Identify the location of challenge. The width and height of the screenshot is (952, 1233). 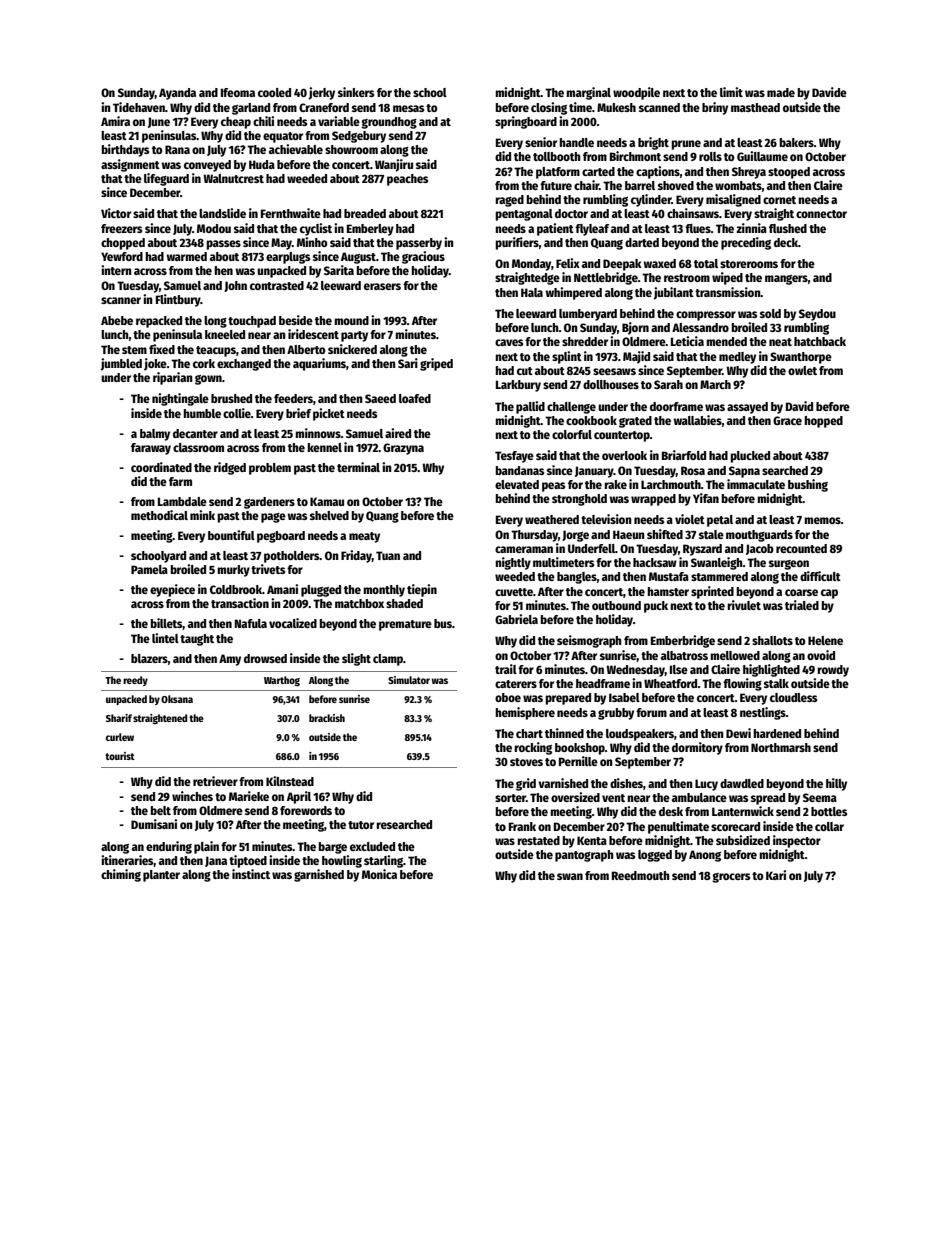
(571, 408).
